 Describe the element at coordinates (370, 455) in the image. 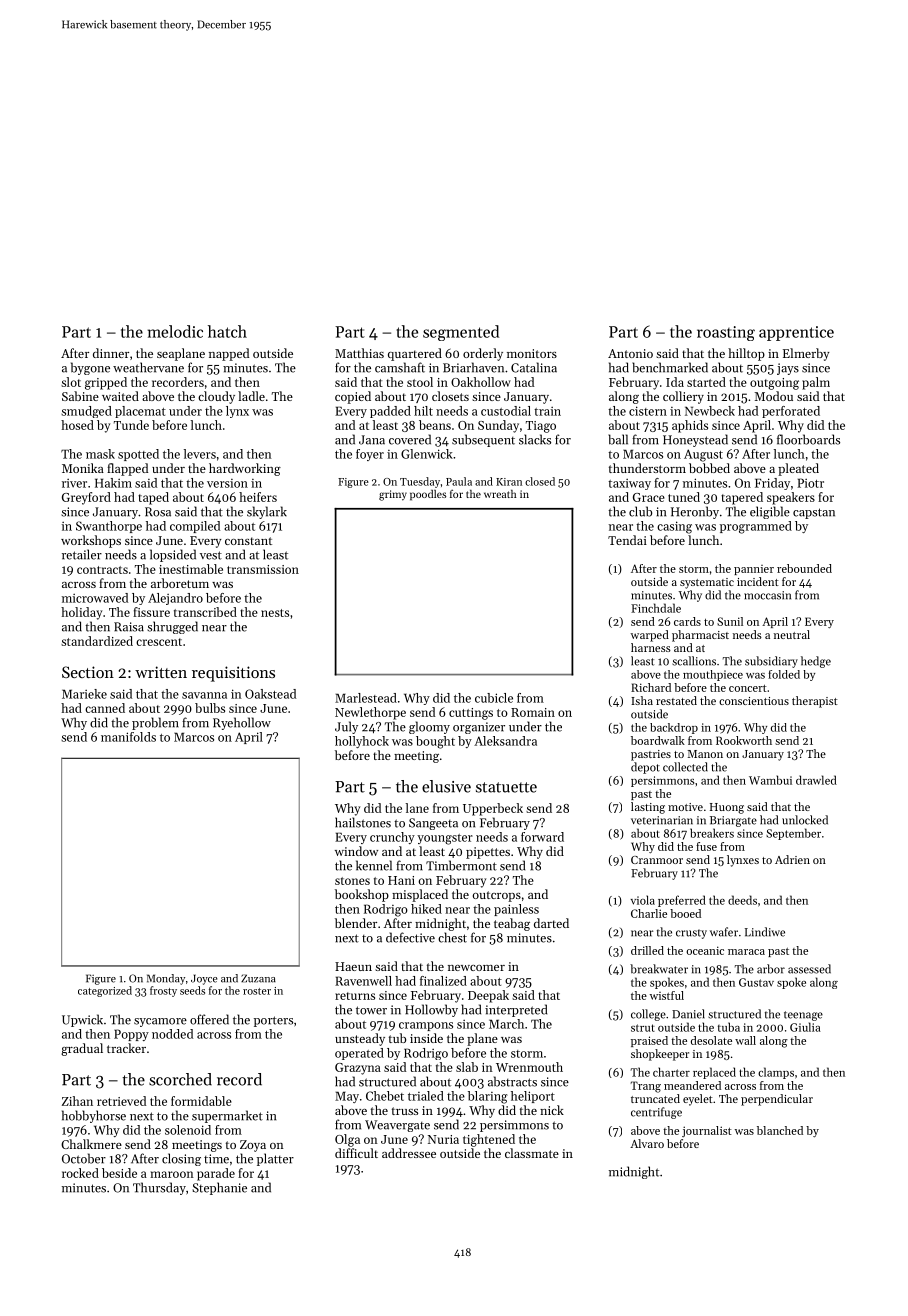

I see `foyer` at that location.
